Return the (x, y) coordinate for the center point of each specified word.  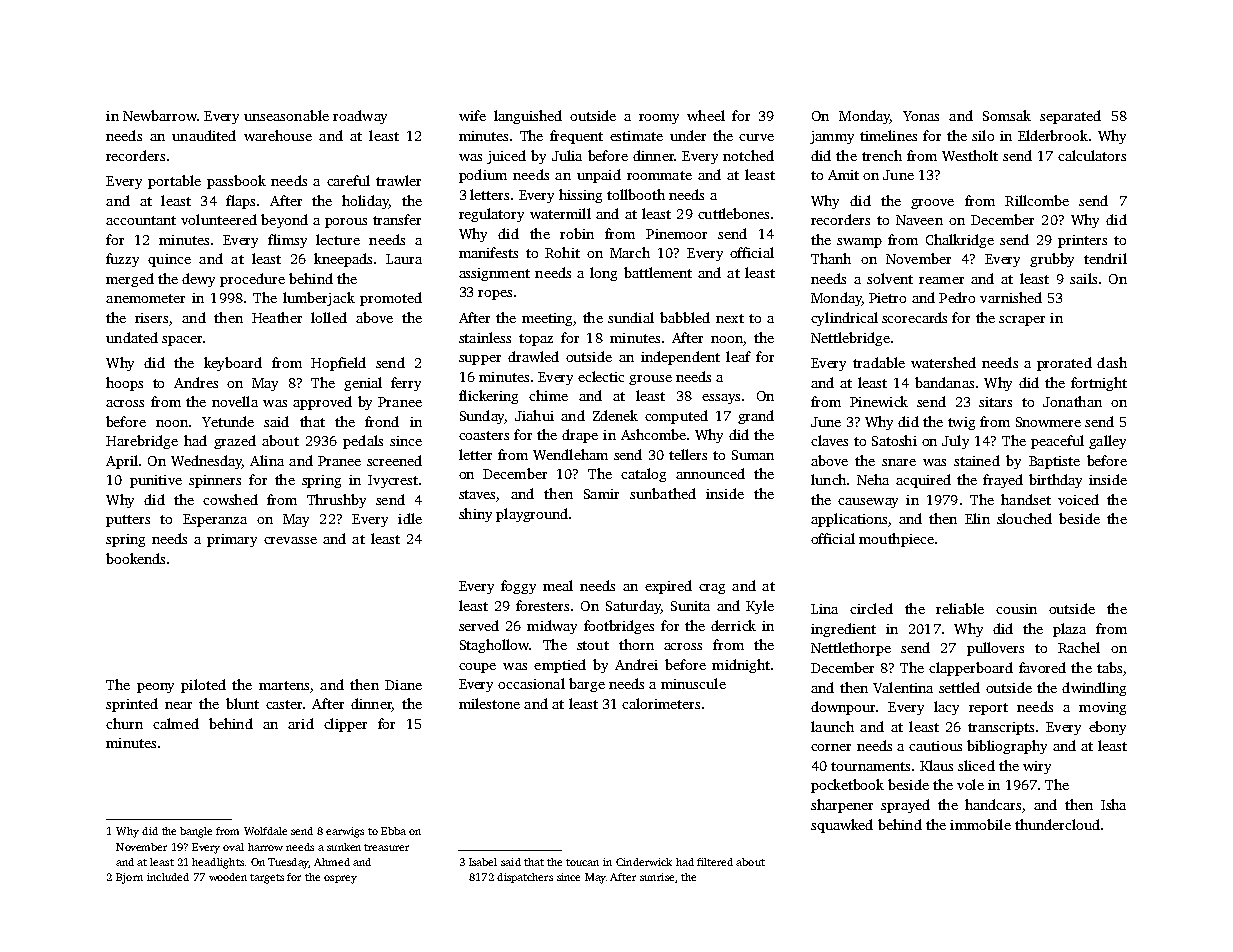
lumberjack (319, 299)
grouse (650, 380)
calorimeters (661, 703)
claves (829, 440)
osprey (340, 879)
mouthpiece (896, 540)
